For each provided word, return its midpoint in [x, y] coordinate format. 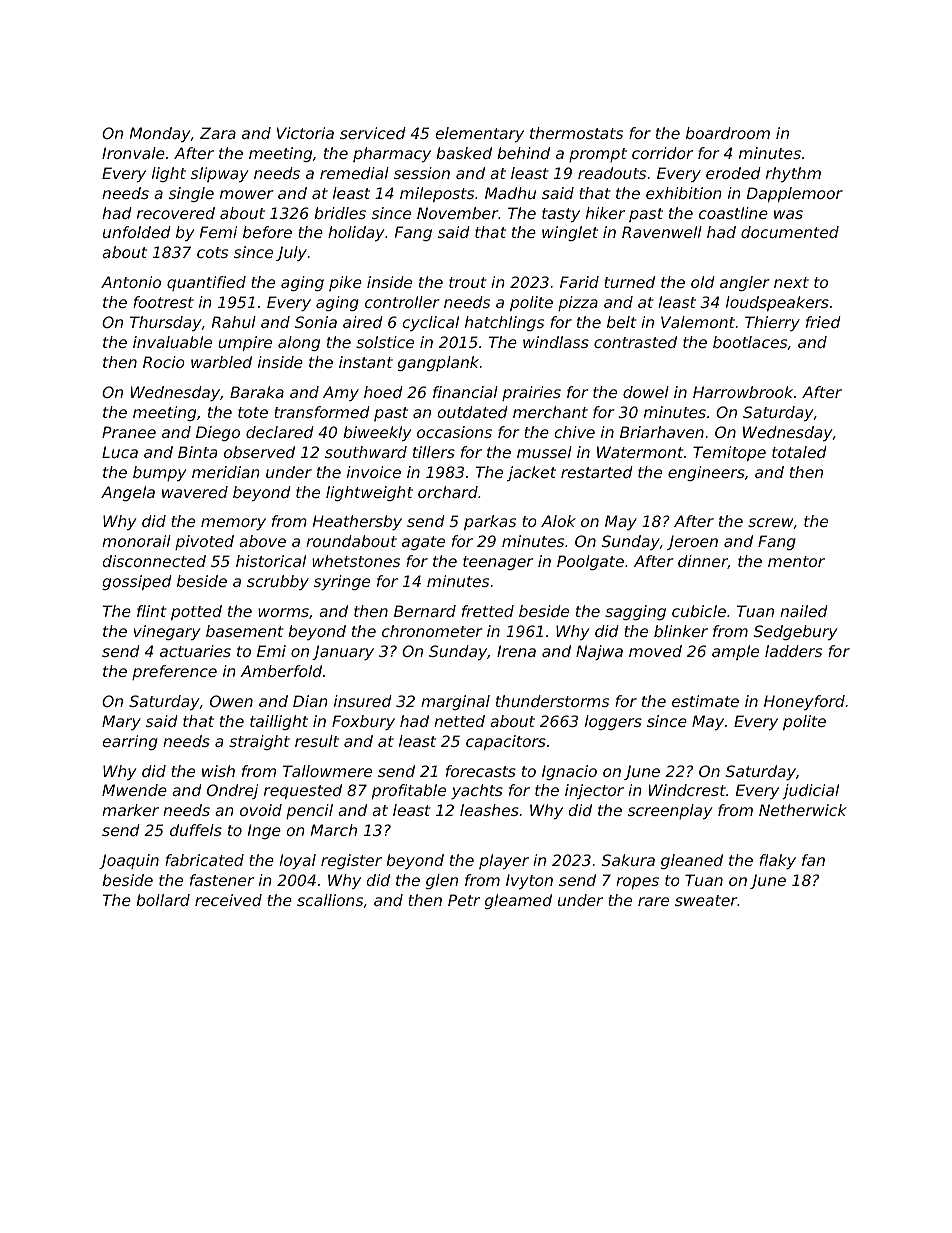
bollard [163, 900]
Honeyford [804, 702]
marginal [455, 702]
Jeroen [692, 542]
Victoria [305, 133]
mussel [544, 452]
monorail [136, 541]
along [299, 343]
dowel [646, 392]
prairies [531, 393]
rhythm [793, 174]
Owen [231, 701]
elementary [480, 134]
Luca [120, 452]
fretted [488, 611]
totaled [799, 452]
